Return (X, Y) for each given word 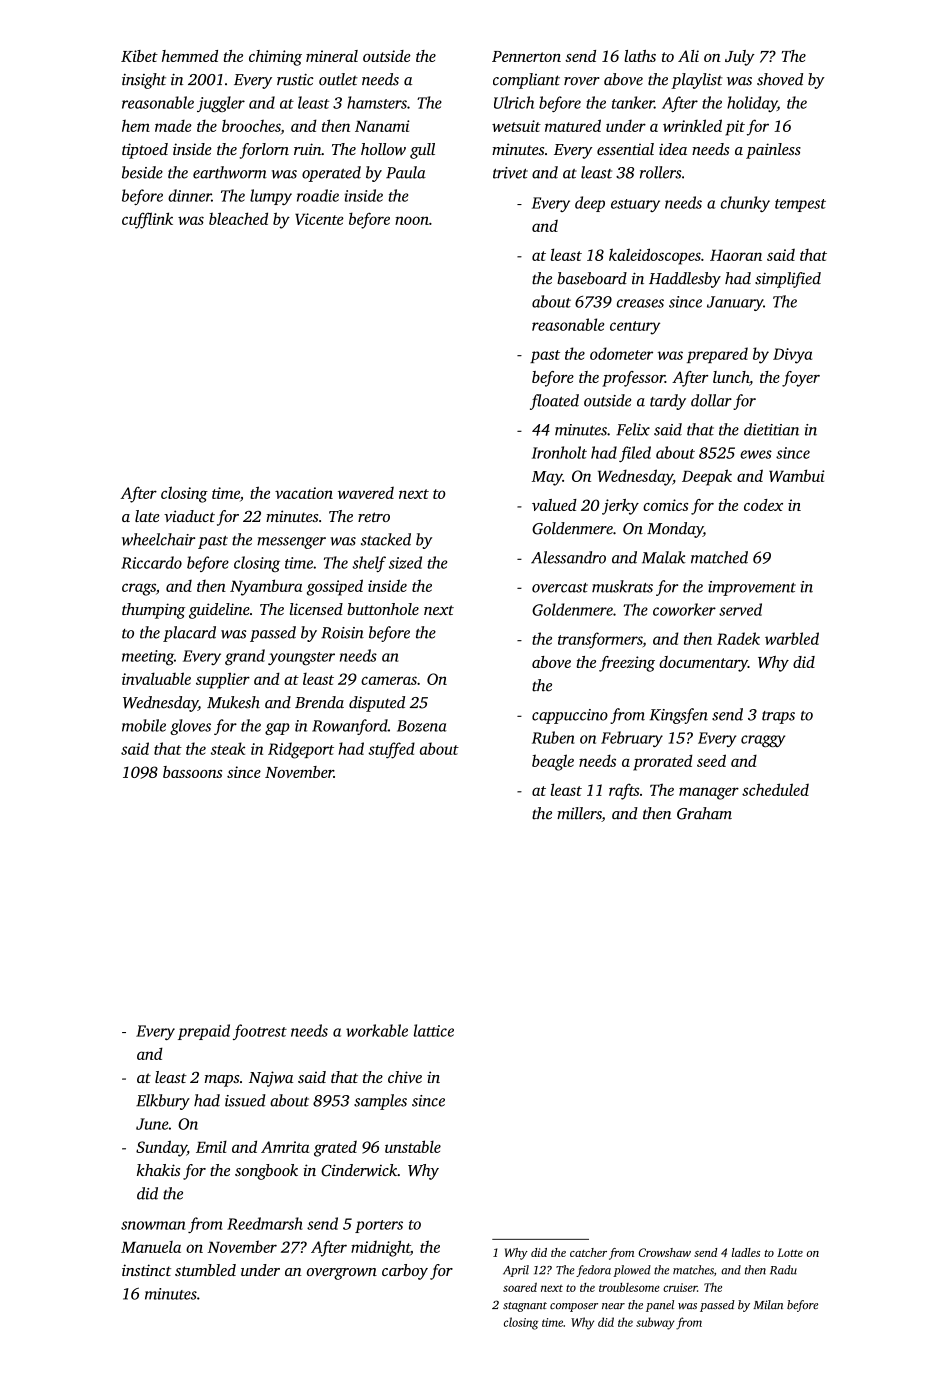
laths (640, 56)
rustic (295, 80)
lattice (434, 1030)
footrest (260, 1032)
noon (412, 220)
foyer (801, 379)
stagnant (525, 1307)
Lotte (790, 1252)
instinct (146, 1270)
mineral (332, 56)
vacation (304, 493)
